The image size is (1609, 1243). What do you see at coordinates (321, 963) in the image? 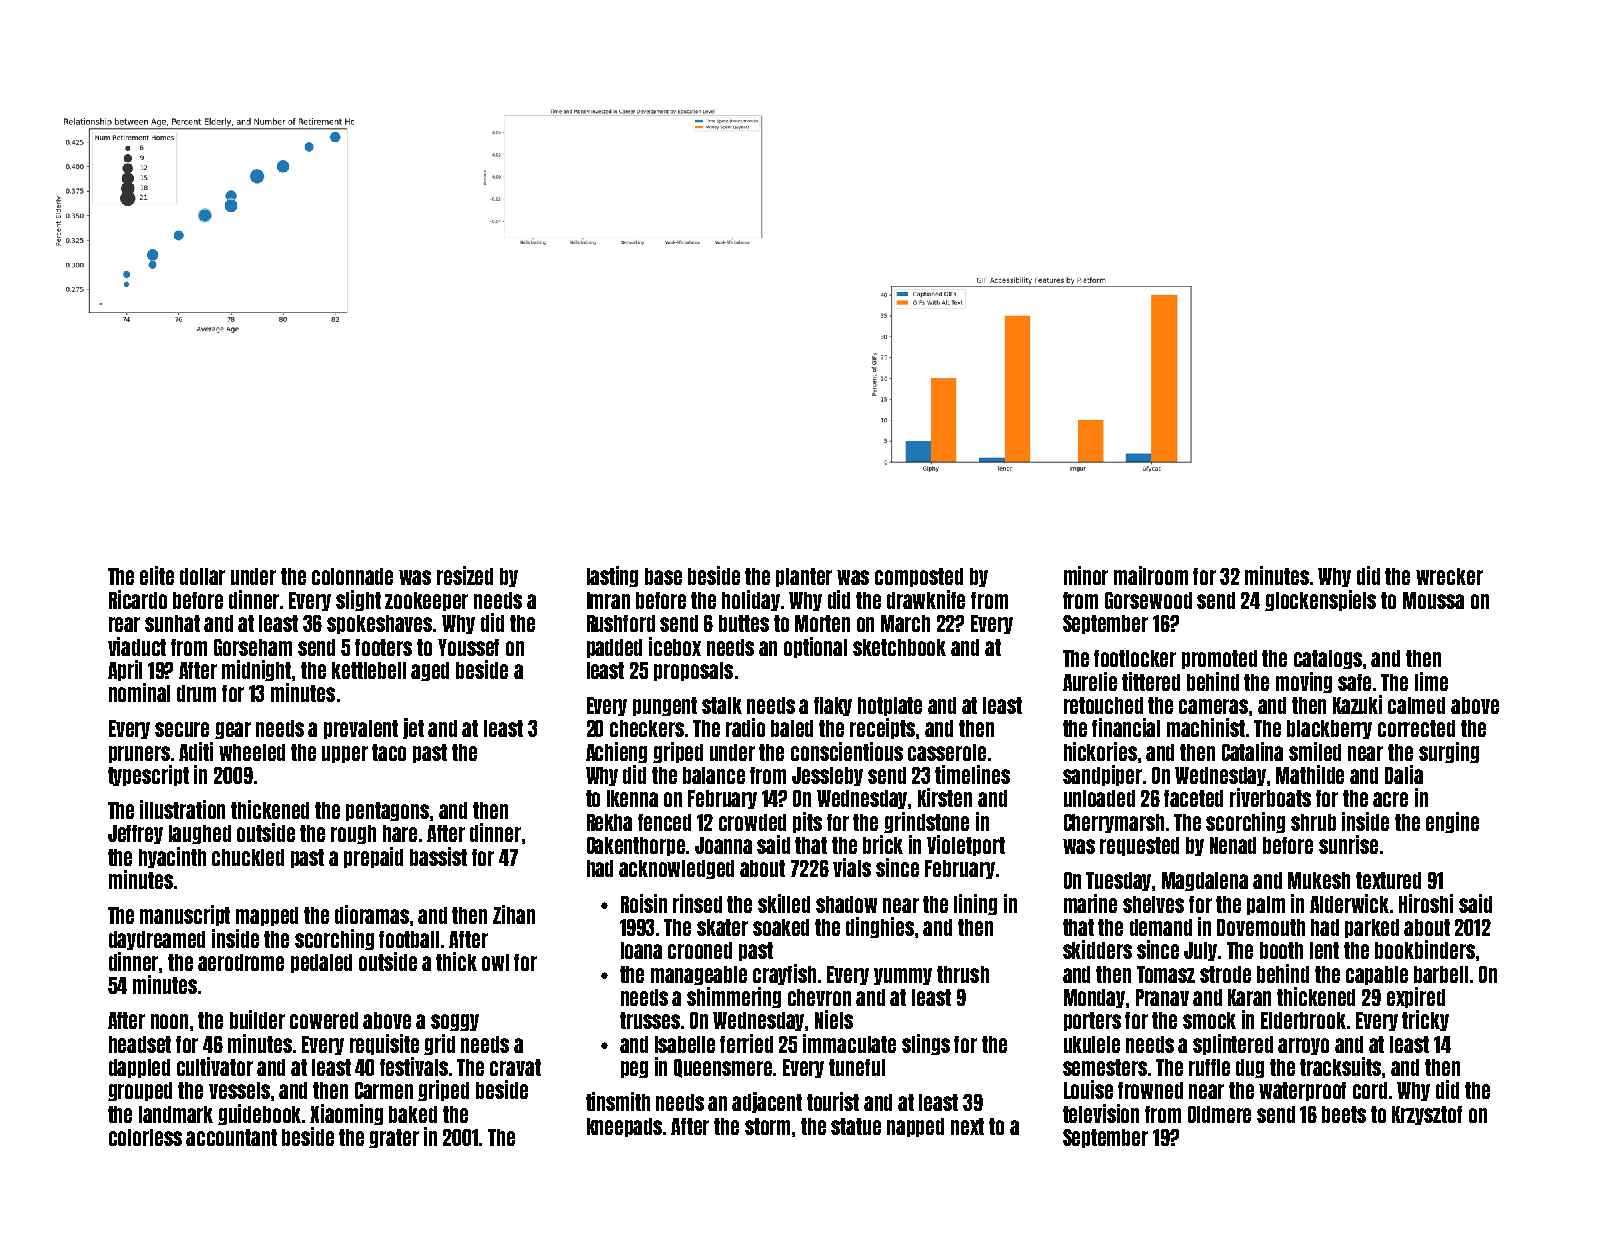
I see `pedaled` at bounding box center [321, 963].
